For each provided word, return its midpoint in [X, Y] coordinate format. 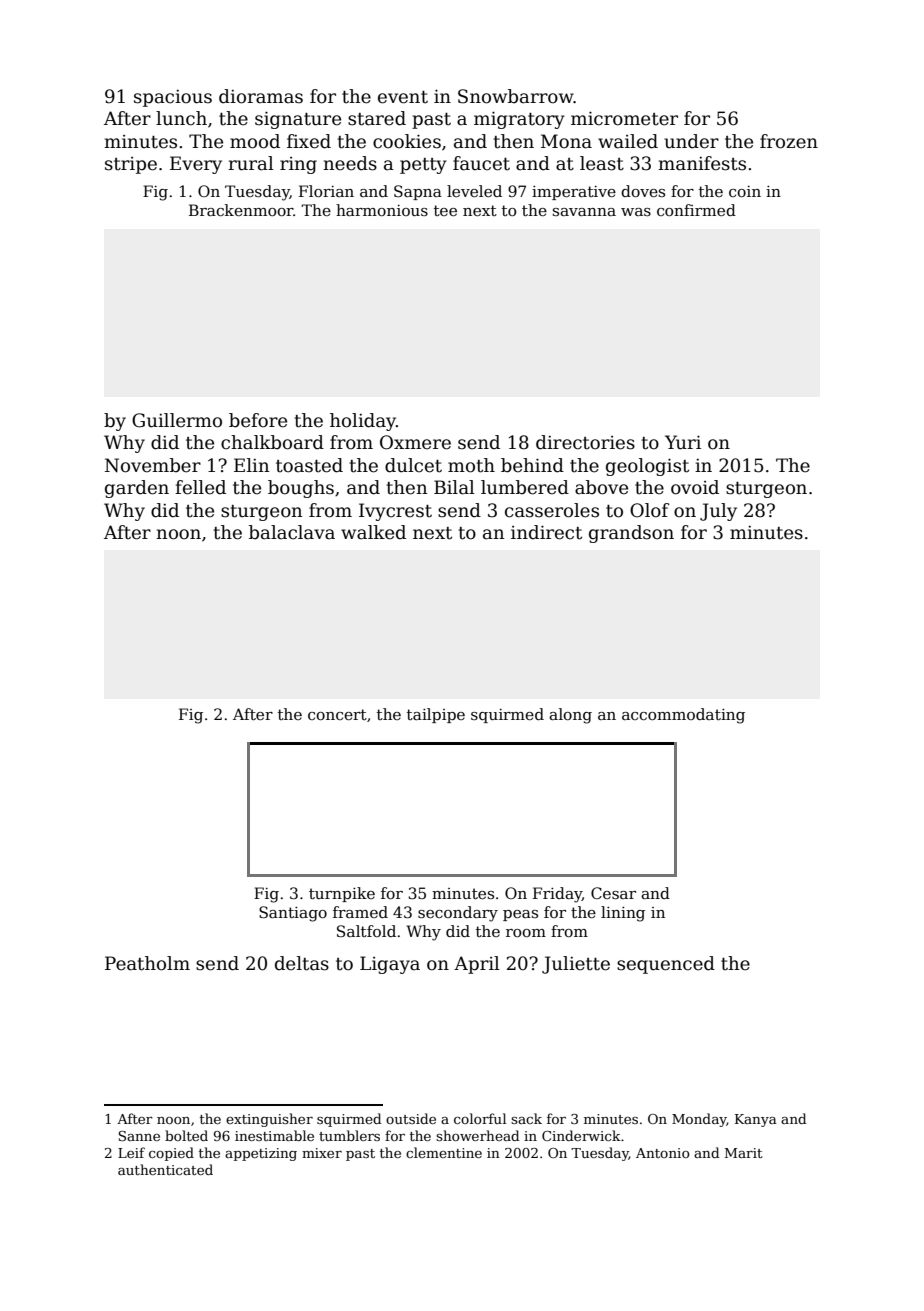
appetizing [261, 1154]
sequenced [666, 965]
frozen [789, 141]
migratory [519, 120]
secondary [458, 914]
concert [337, 714]
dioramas [261, 96]
